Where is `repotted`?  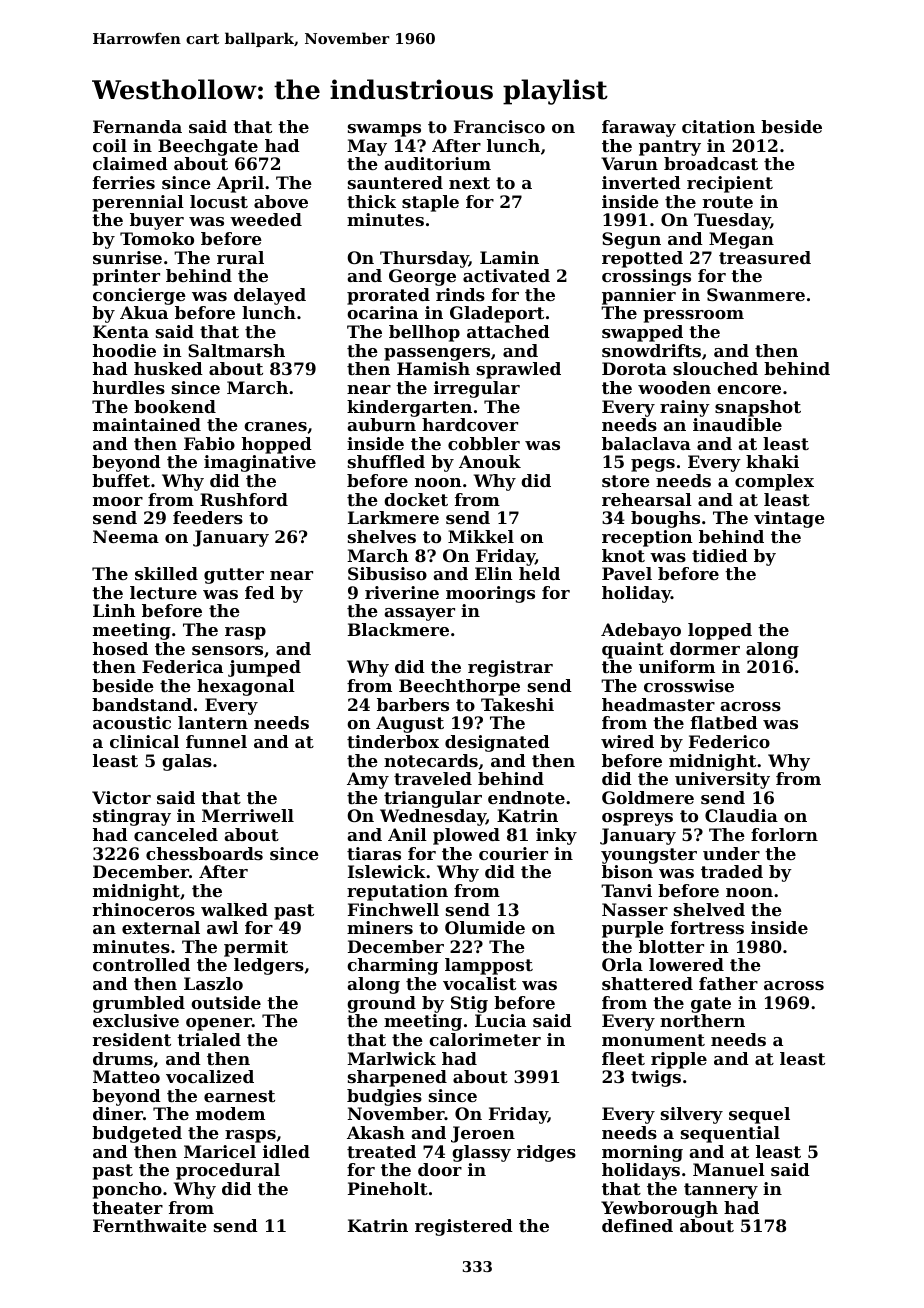 repotted is located at coordinates (642, 259).
